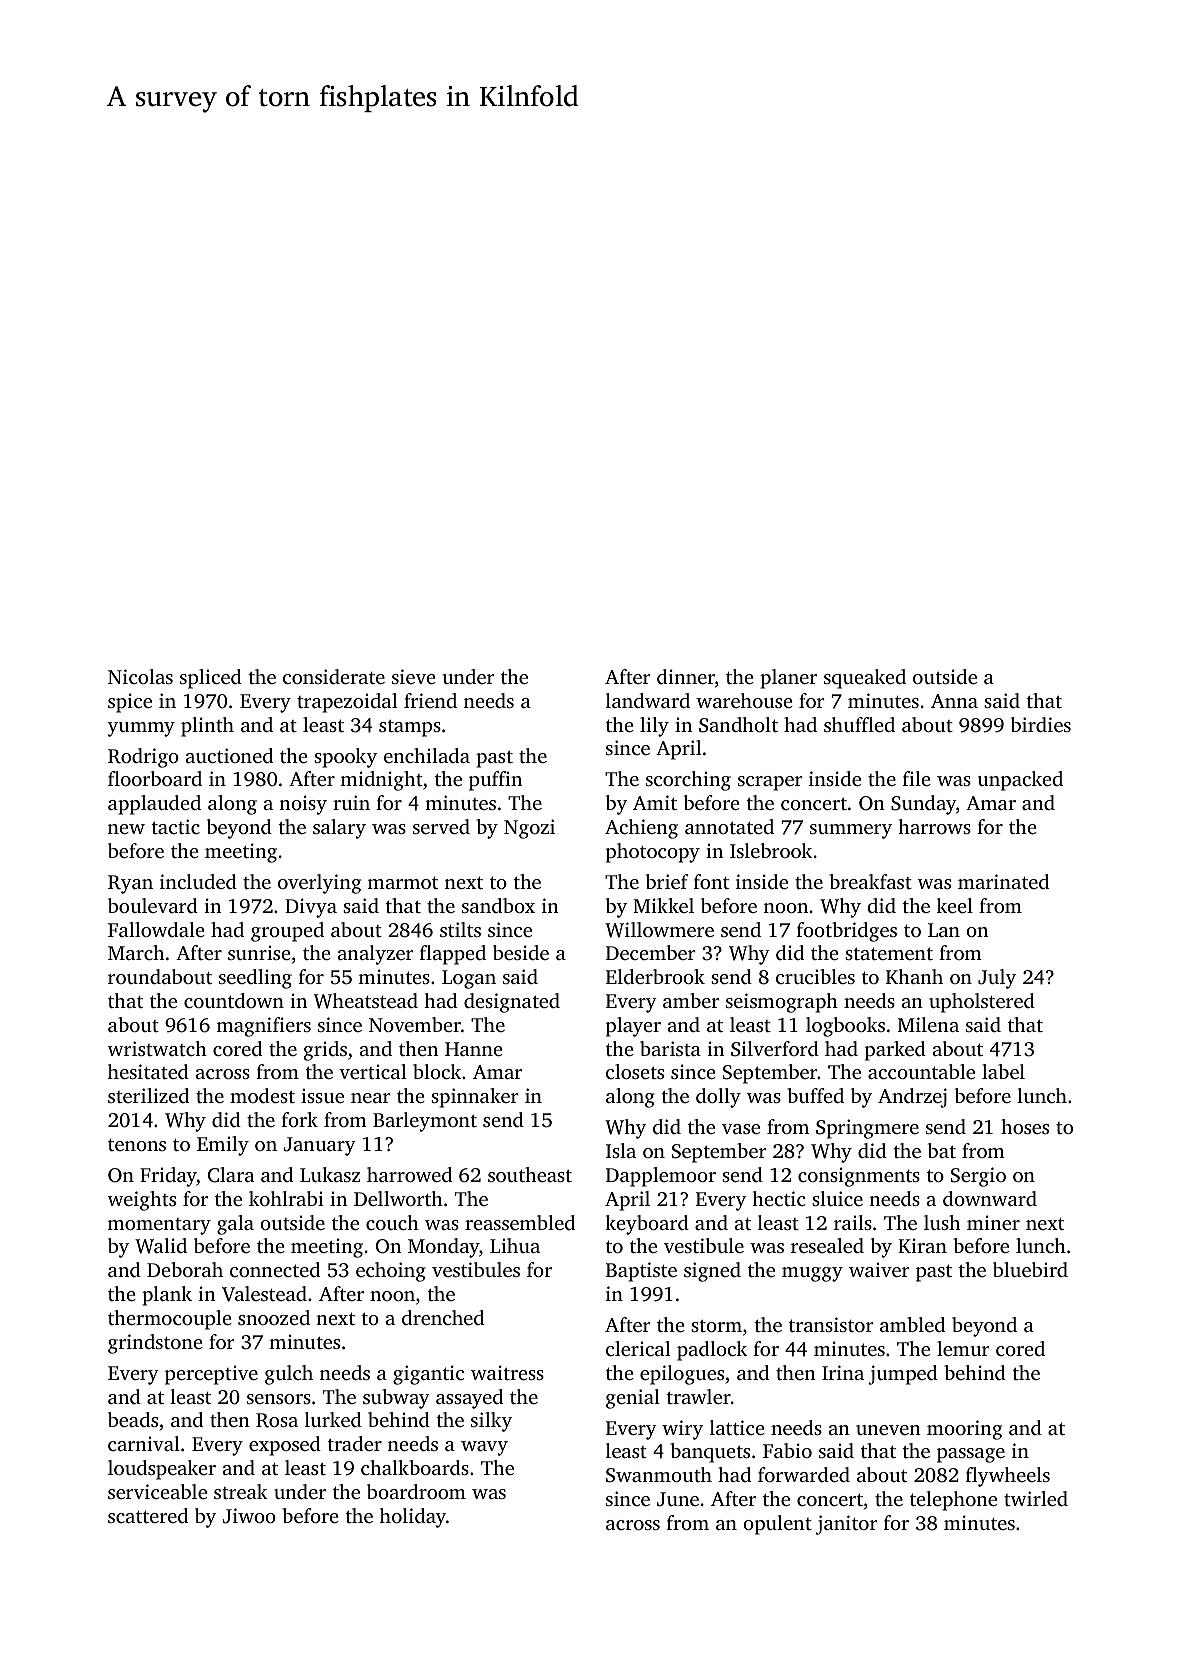  Describe the element at coordinates (1030, 1269) in the page. I see `bluebird` at that location.
